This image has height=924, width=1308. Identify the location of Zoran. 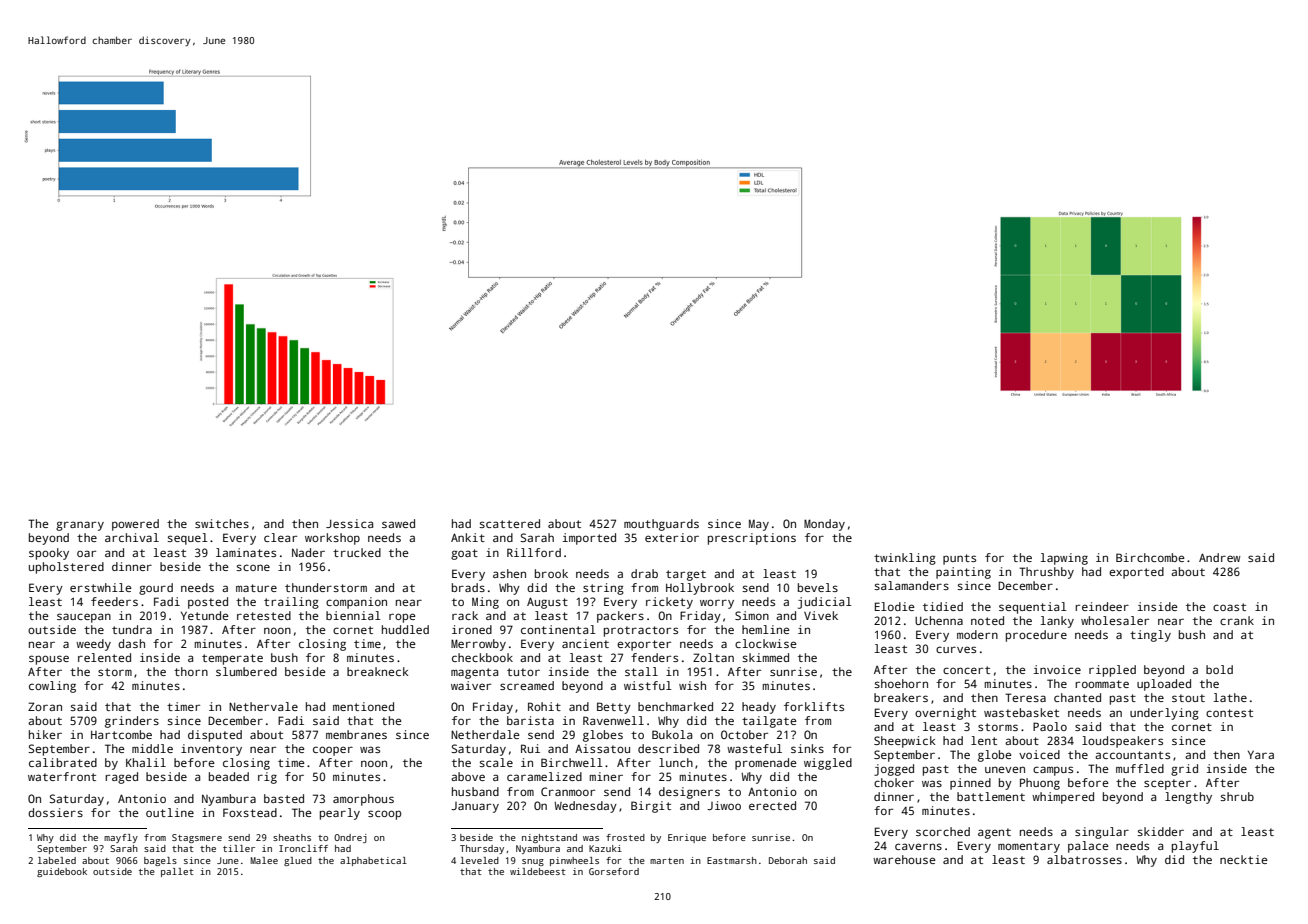
(45, 706).
